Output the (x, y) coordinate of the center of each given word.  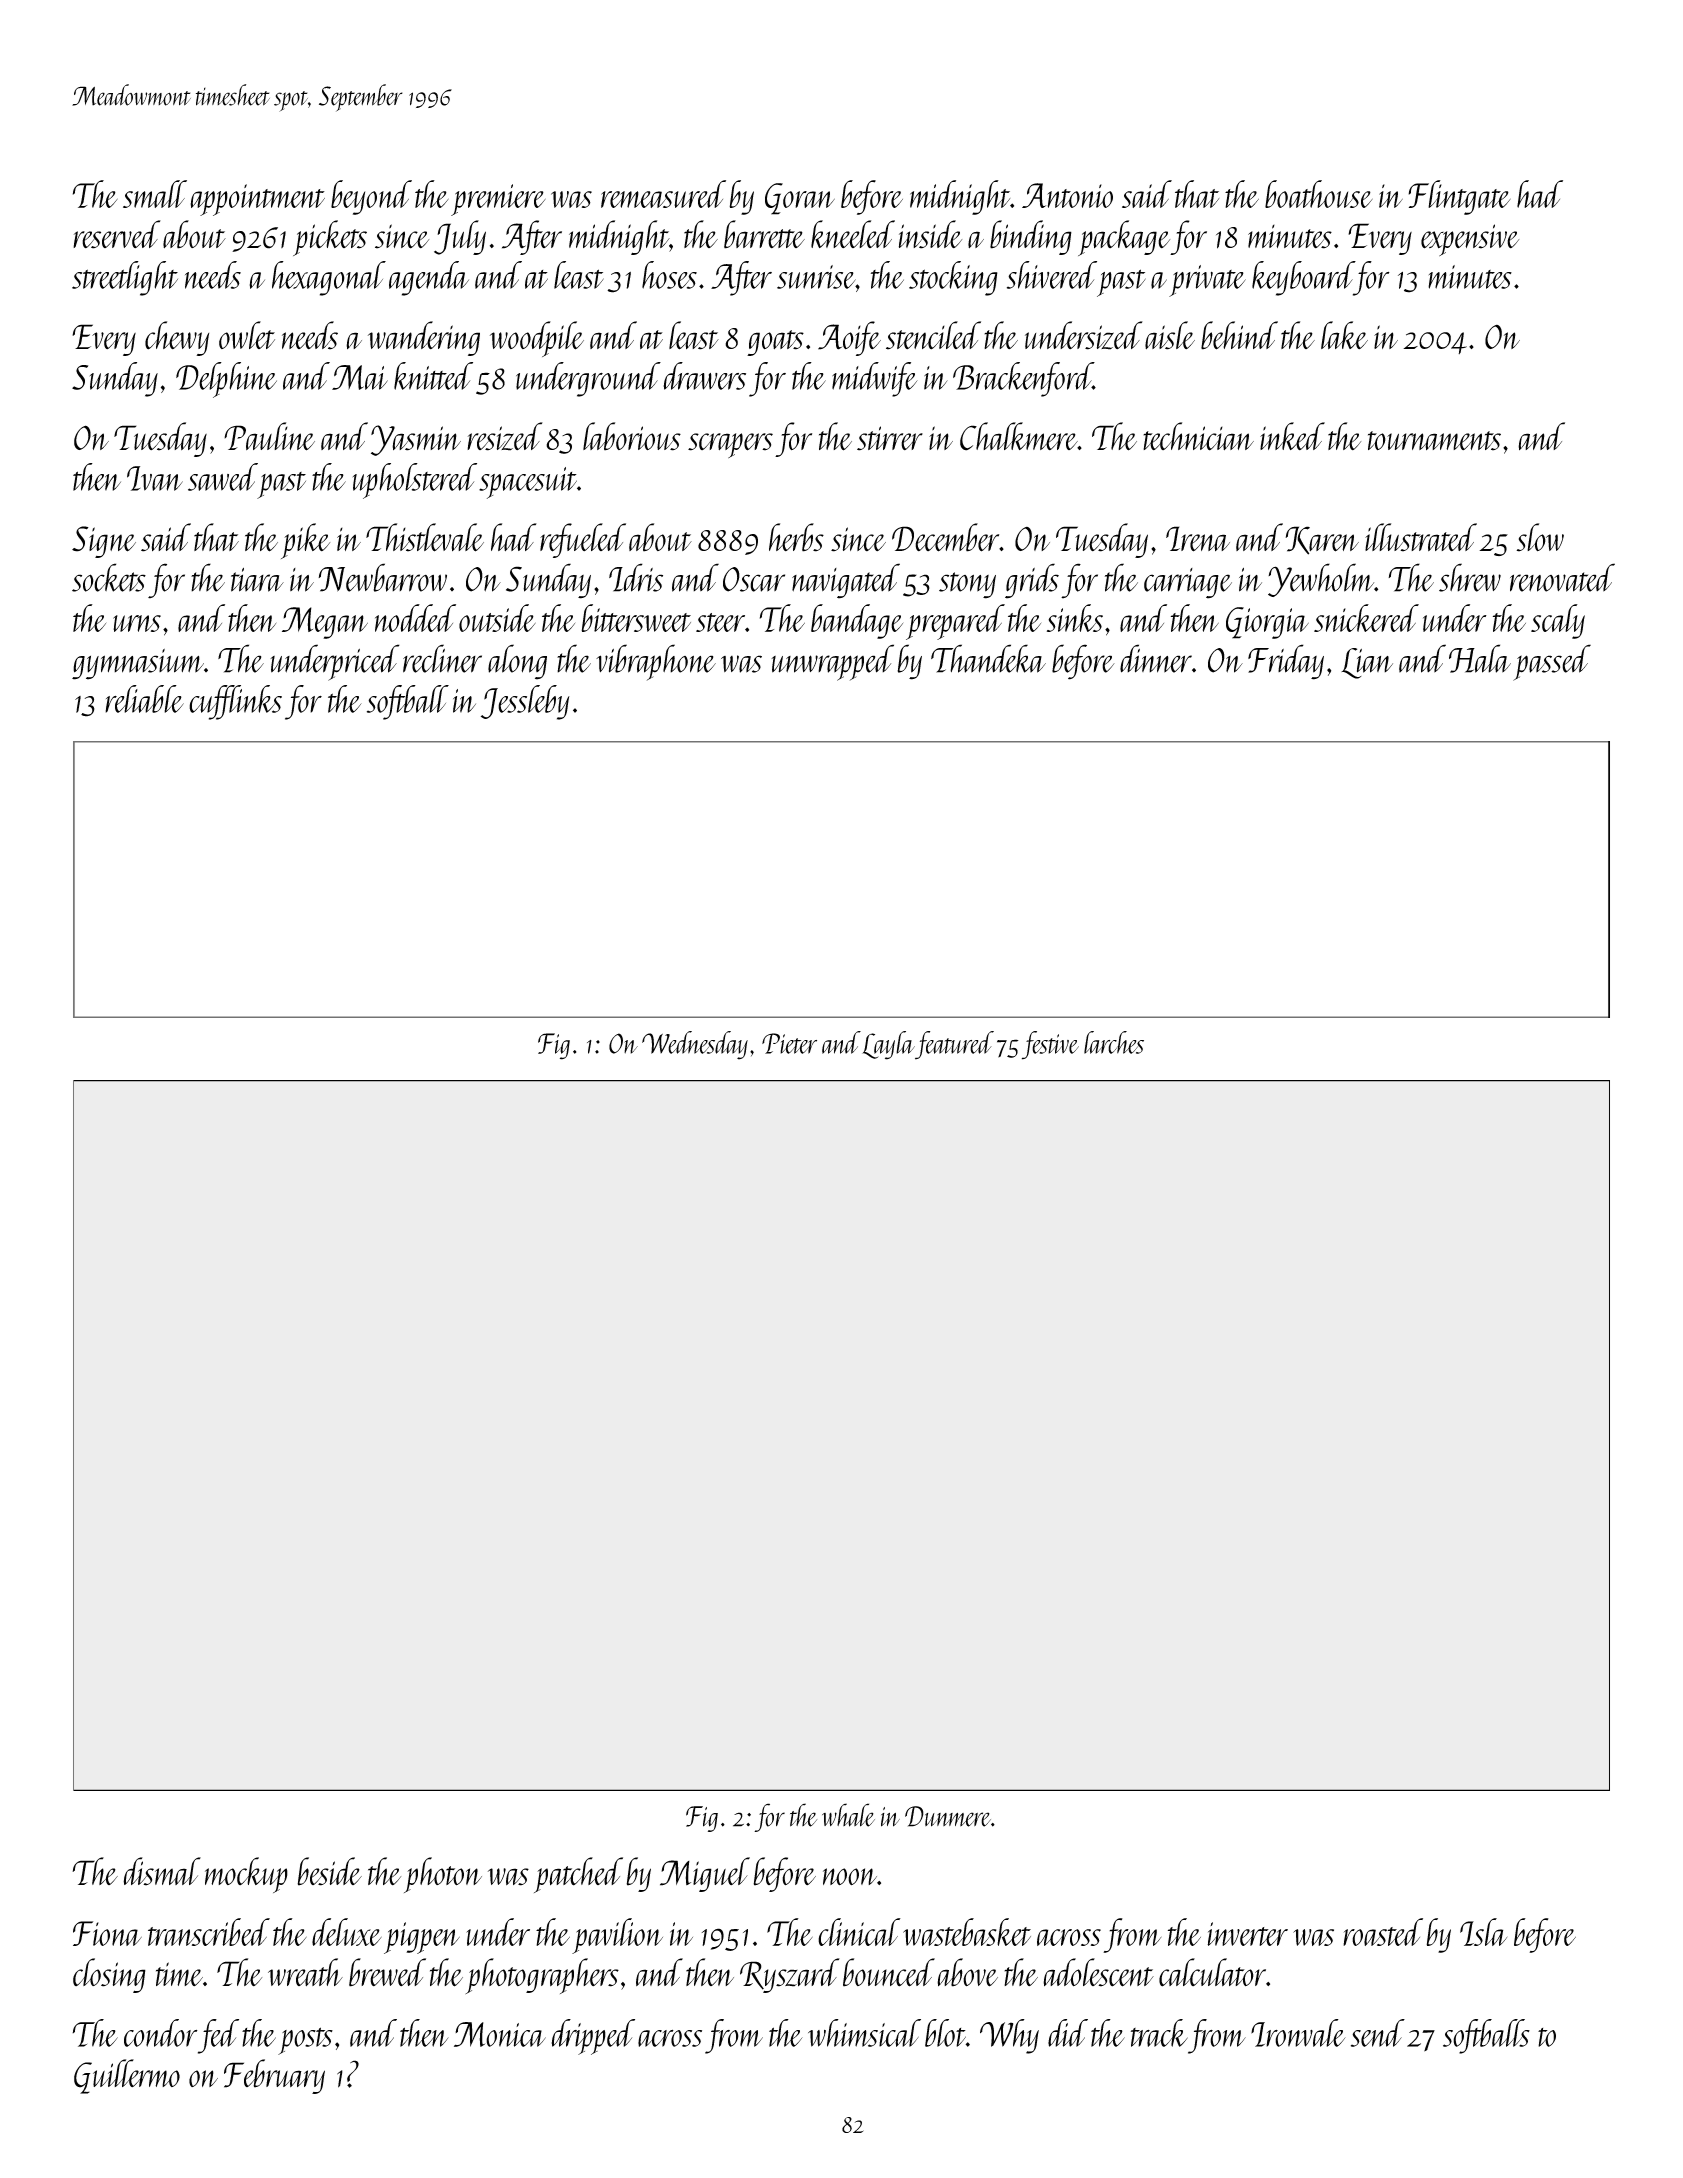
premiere (498, 200)
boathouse (1319, 194)
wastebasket (967, 1932)
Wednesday (695, 1045)
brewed (387, 1972)
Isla (1483, 1932)
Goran (800, 199)
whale (848, 1815)
